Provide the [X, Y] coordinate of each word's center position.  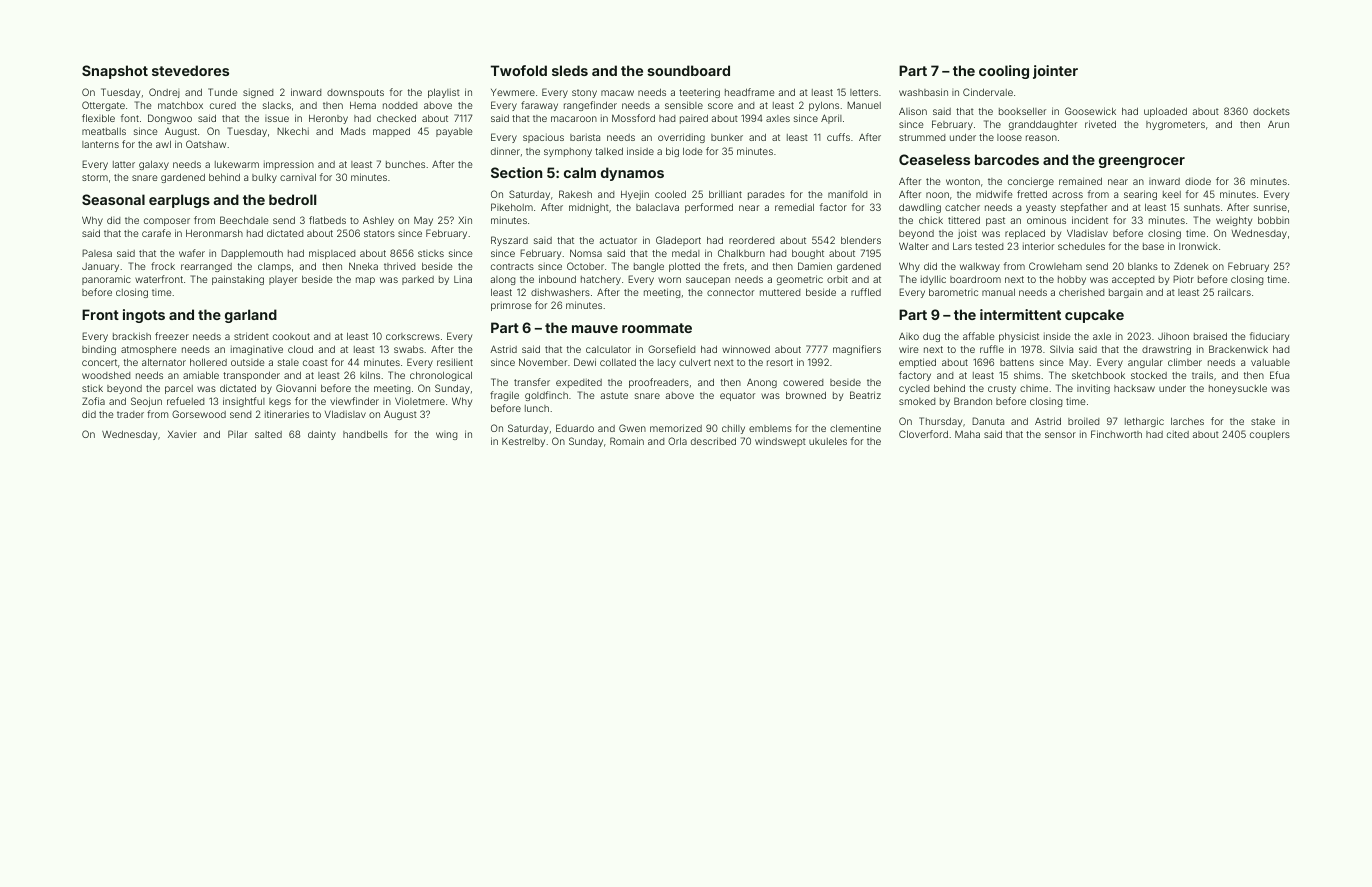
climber [1185, 362]
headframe [749, 92]
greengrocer [1142, 162]
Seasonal [113, 199]
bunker [727, 137]
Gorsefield [671, 349]
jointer [1055, 72]
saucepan [708, 281]
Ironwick [1198, 246]
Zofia [93, 401]
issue [277, 119]
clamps [274, 267]
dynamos [632, 174]
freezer [172, 336]
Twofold [519, 70]
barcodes [1007, 159]
